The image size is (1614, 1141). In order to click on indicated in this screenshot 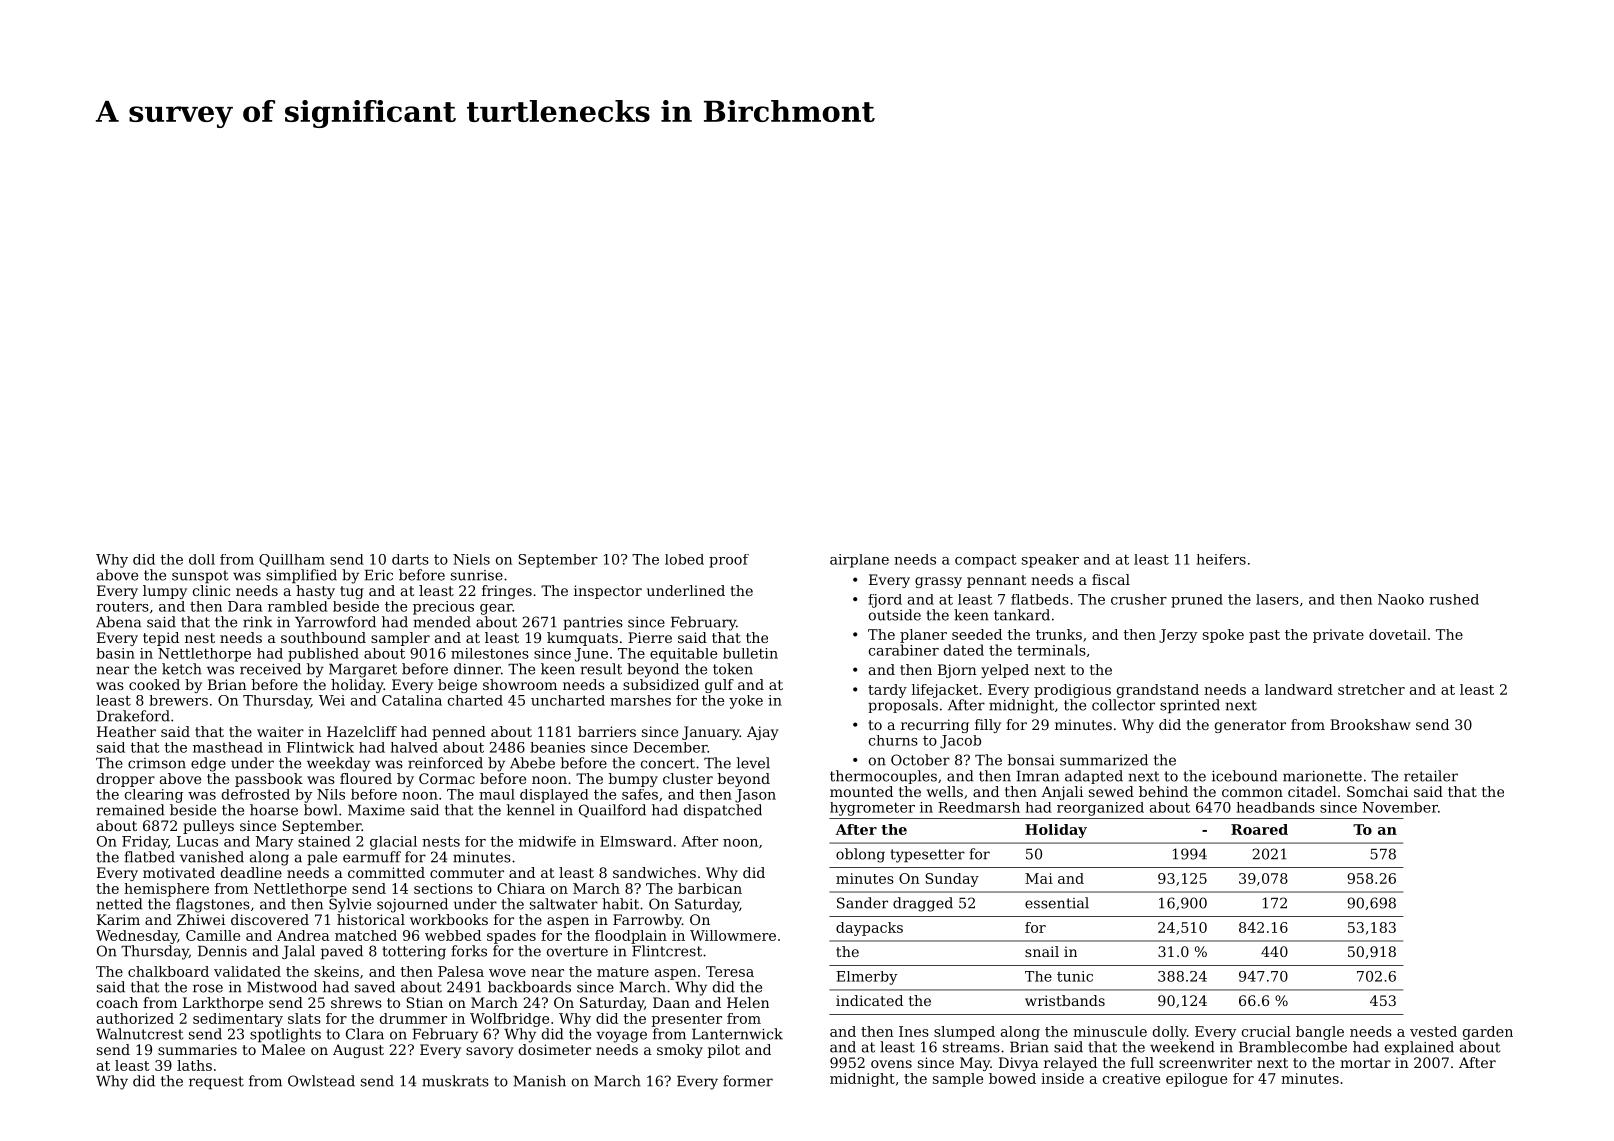, I will do `click(869, 1000)`.
